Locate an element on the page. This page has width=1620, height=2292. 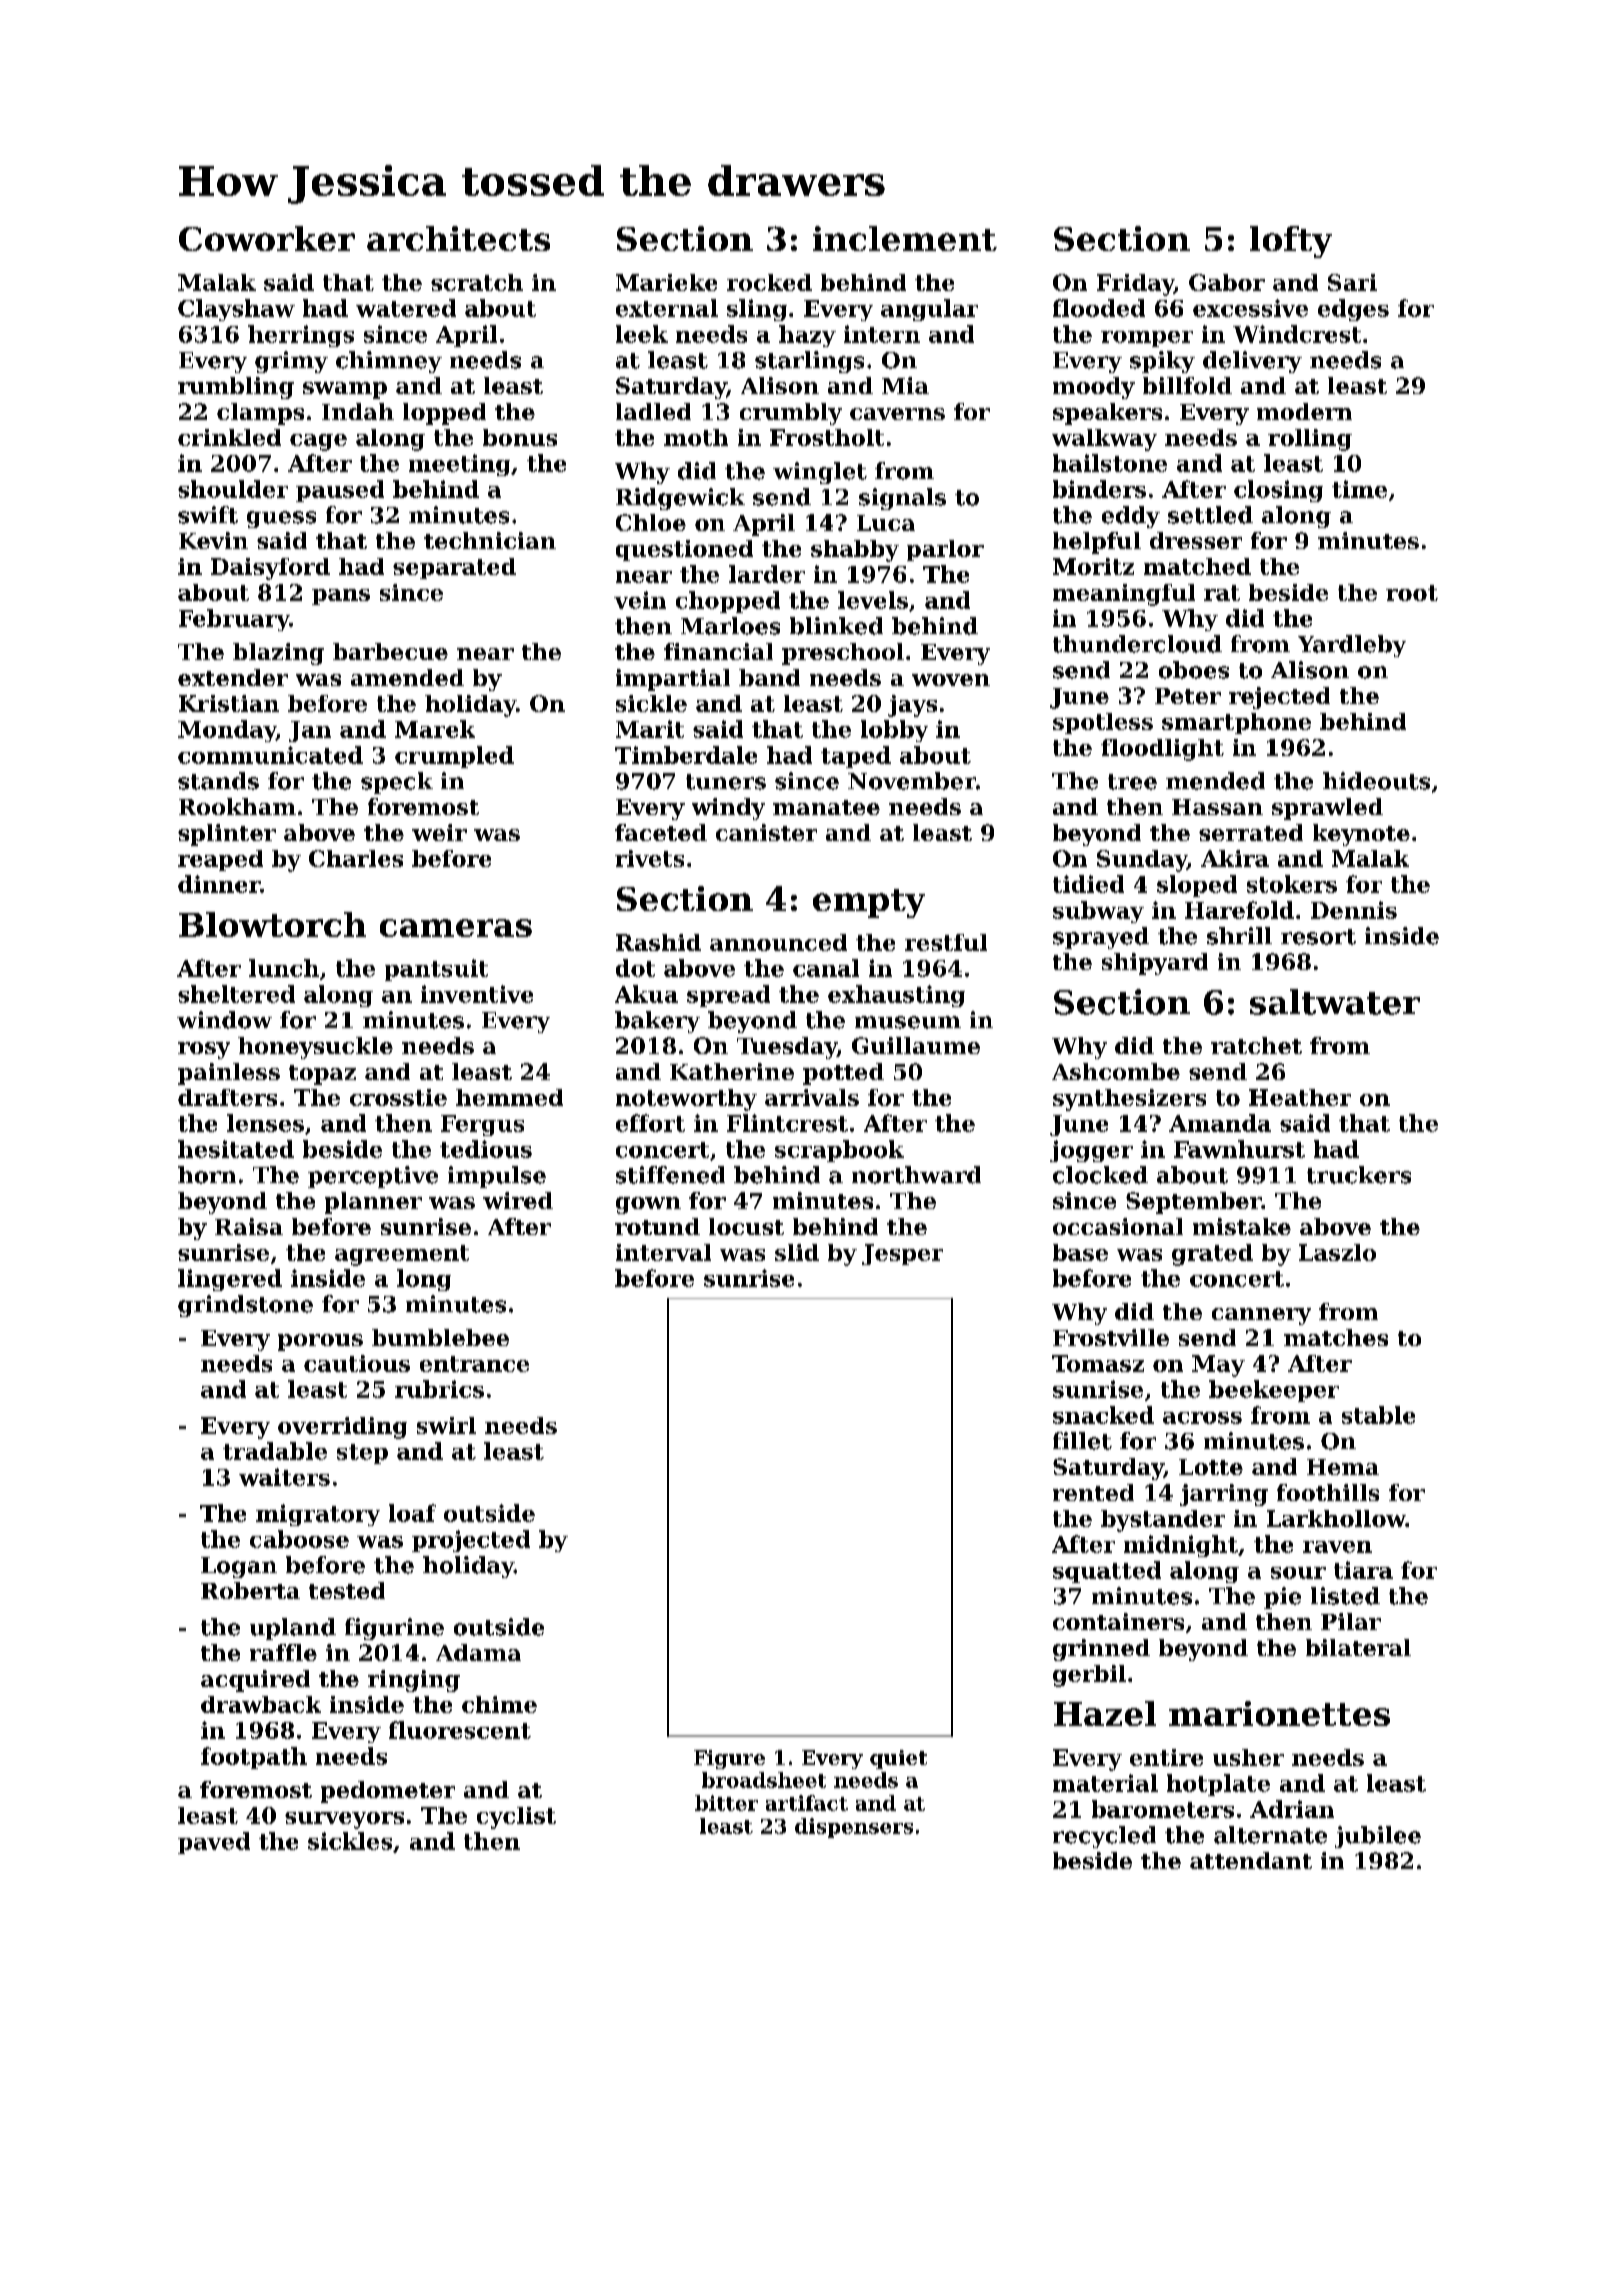
root is located at coordinates (1412, 593).
